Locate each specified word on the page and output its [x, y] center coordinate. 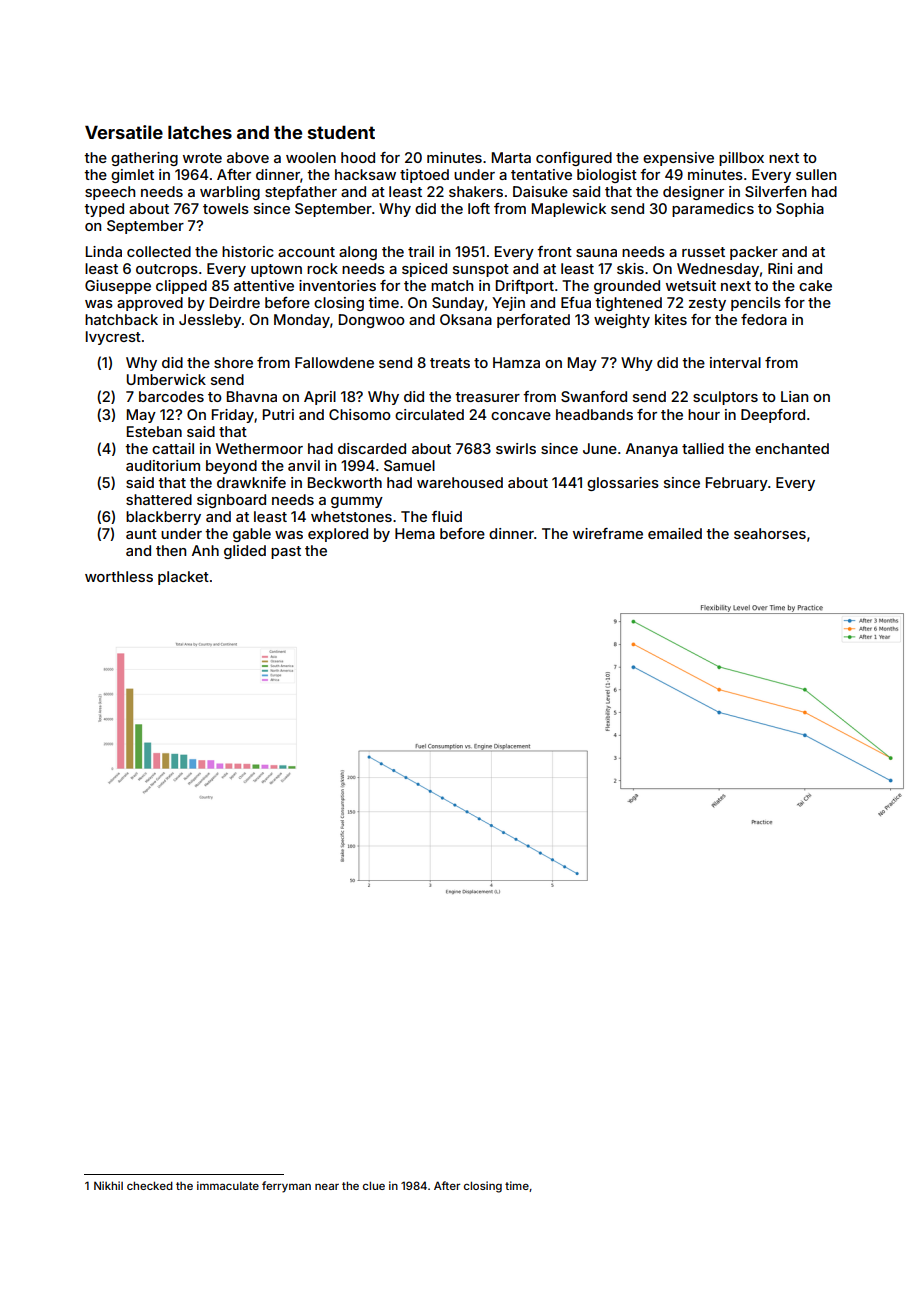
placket [183, 578]
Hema [415, 533]
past [286, 552]
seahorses [770, 533]
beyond [231, 467]
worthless [119, 576]
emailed [675, 533]
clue [374, 1185]
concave [521, 416]
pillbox [741, 159]
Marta [511, 157]
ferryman [286, 1187]
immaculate [228, 1185]
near [327, 1186]
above [248, 157]
